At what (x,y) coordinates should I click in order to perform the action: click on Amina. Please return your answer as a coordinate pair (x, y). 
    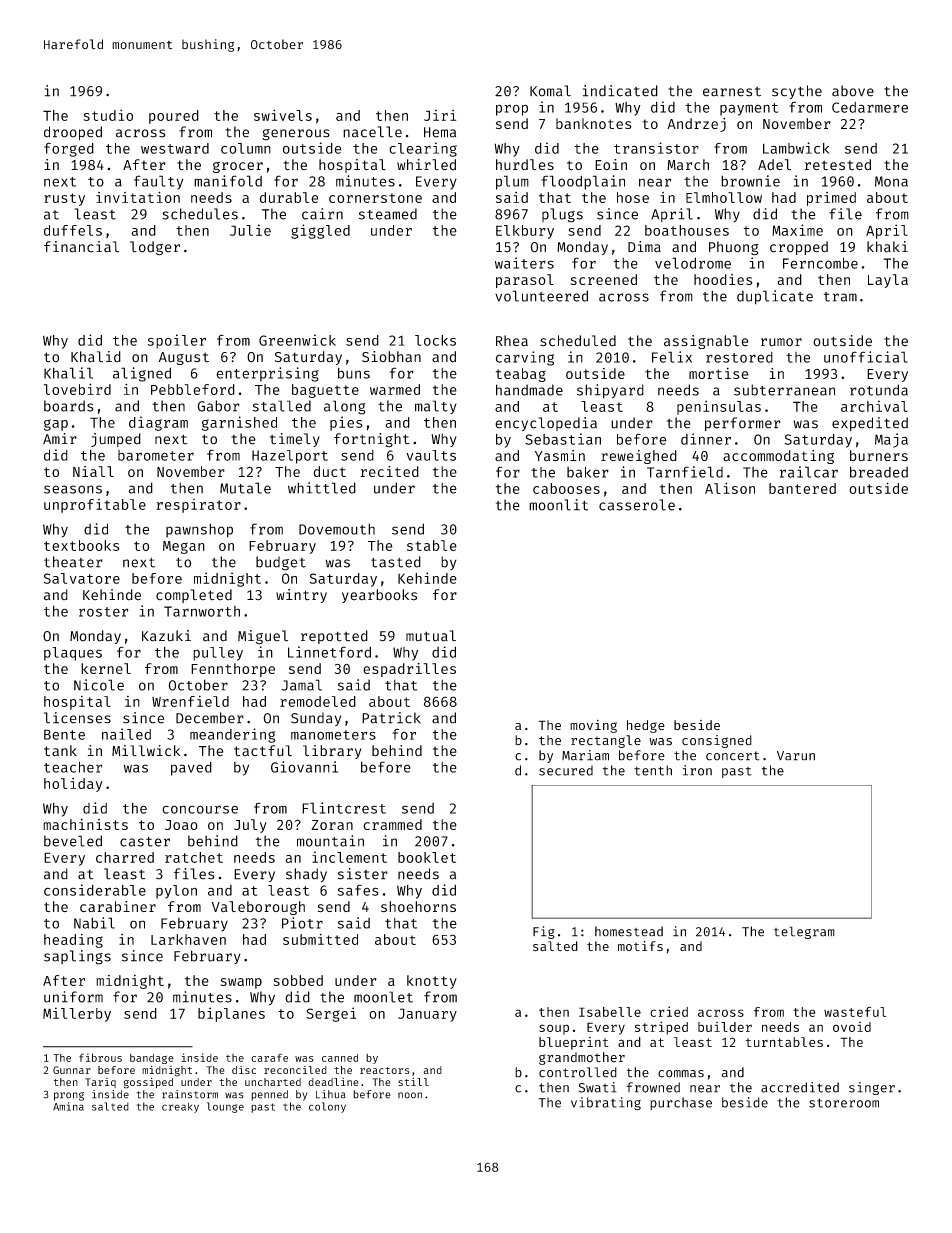
    Looking at the image, I should click on (68, 1106).
